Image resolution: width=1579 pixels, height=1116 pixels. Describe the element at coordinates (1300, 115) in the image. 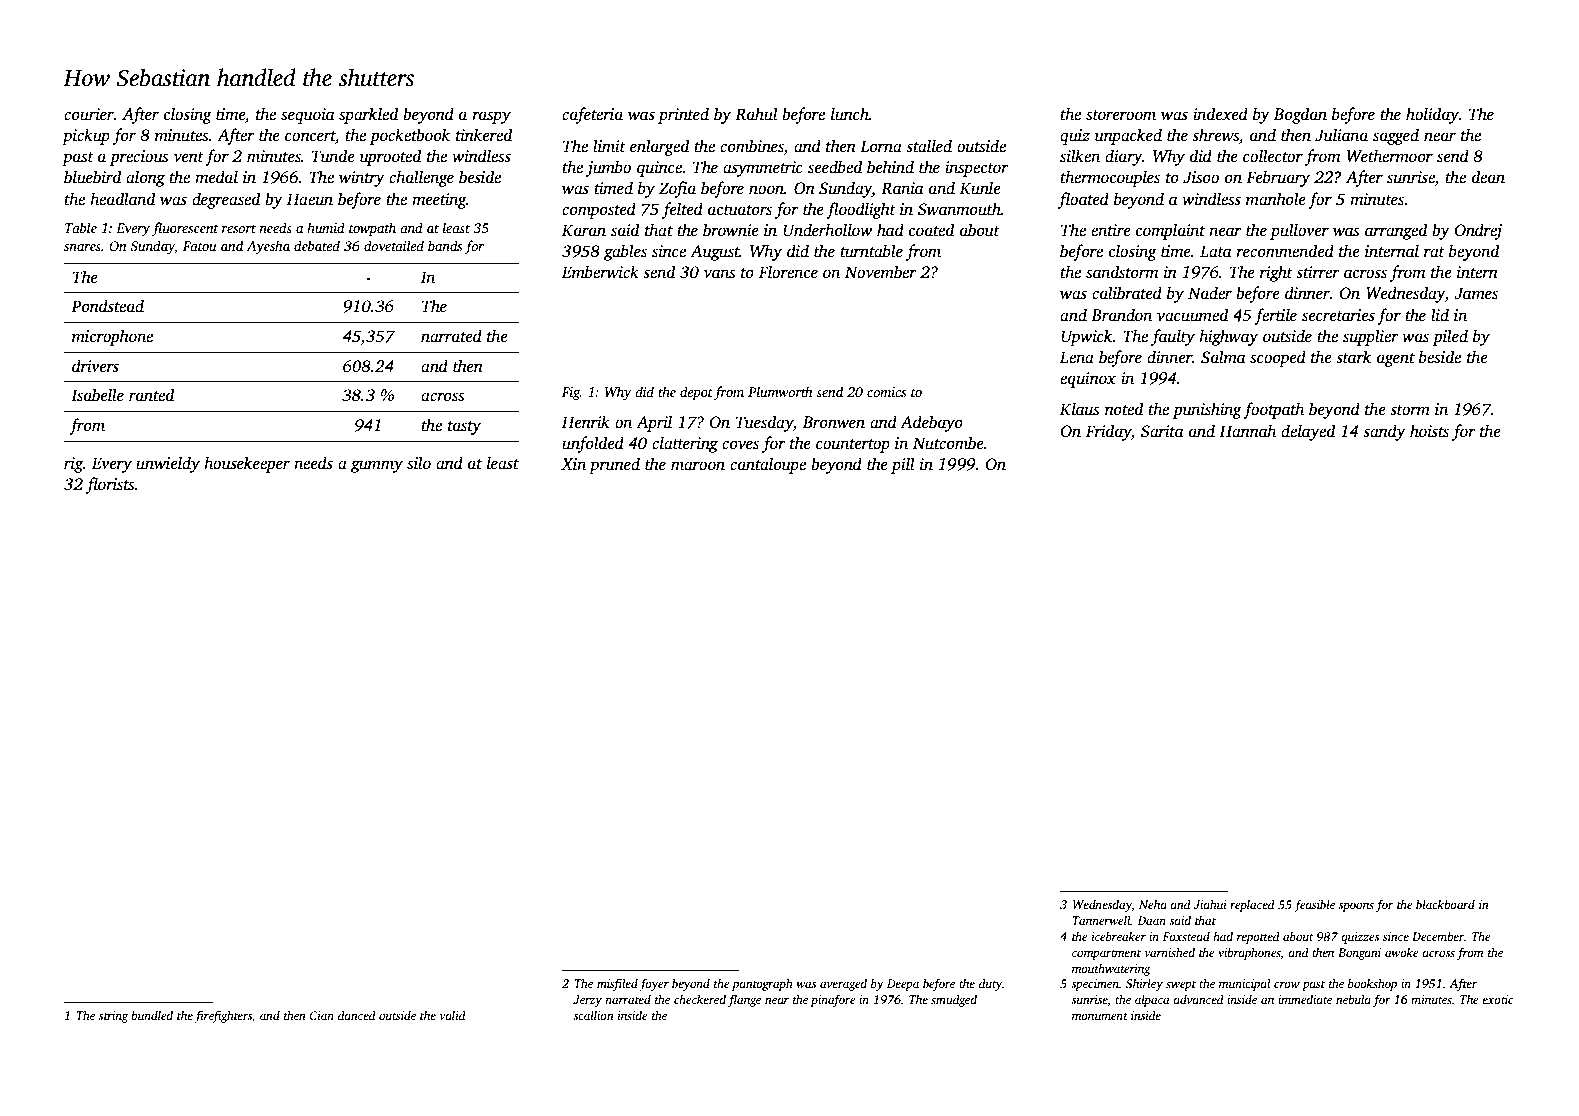

I see `Bogdan` at that location.
